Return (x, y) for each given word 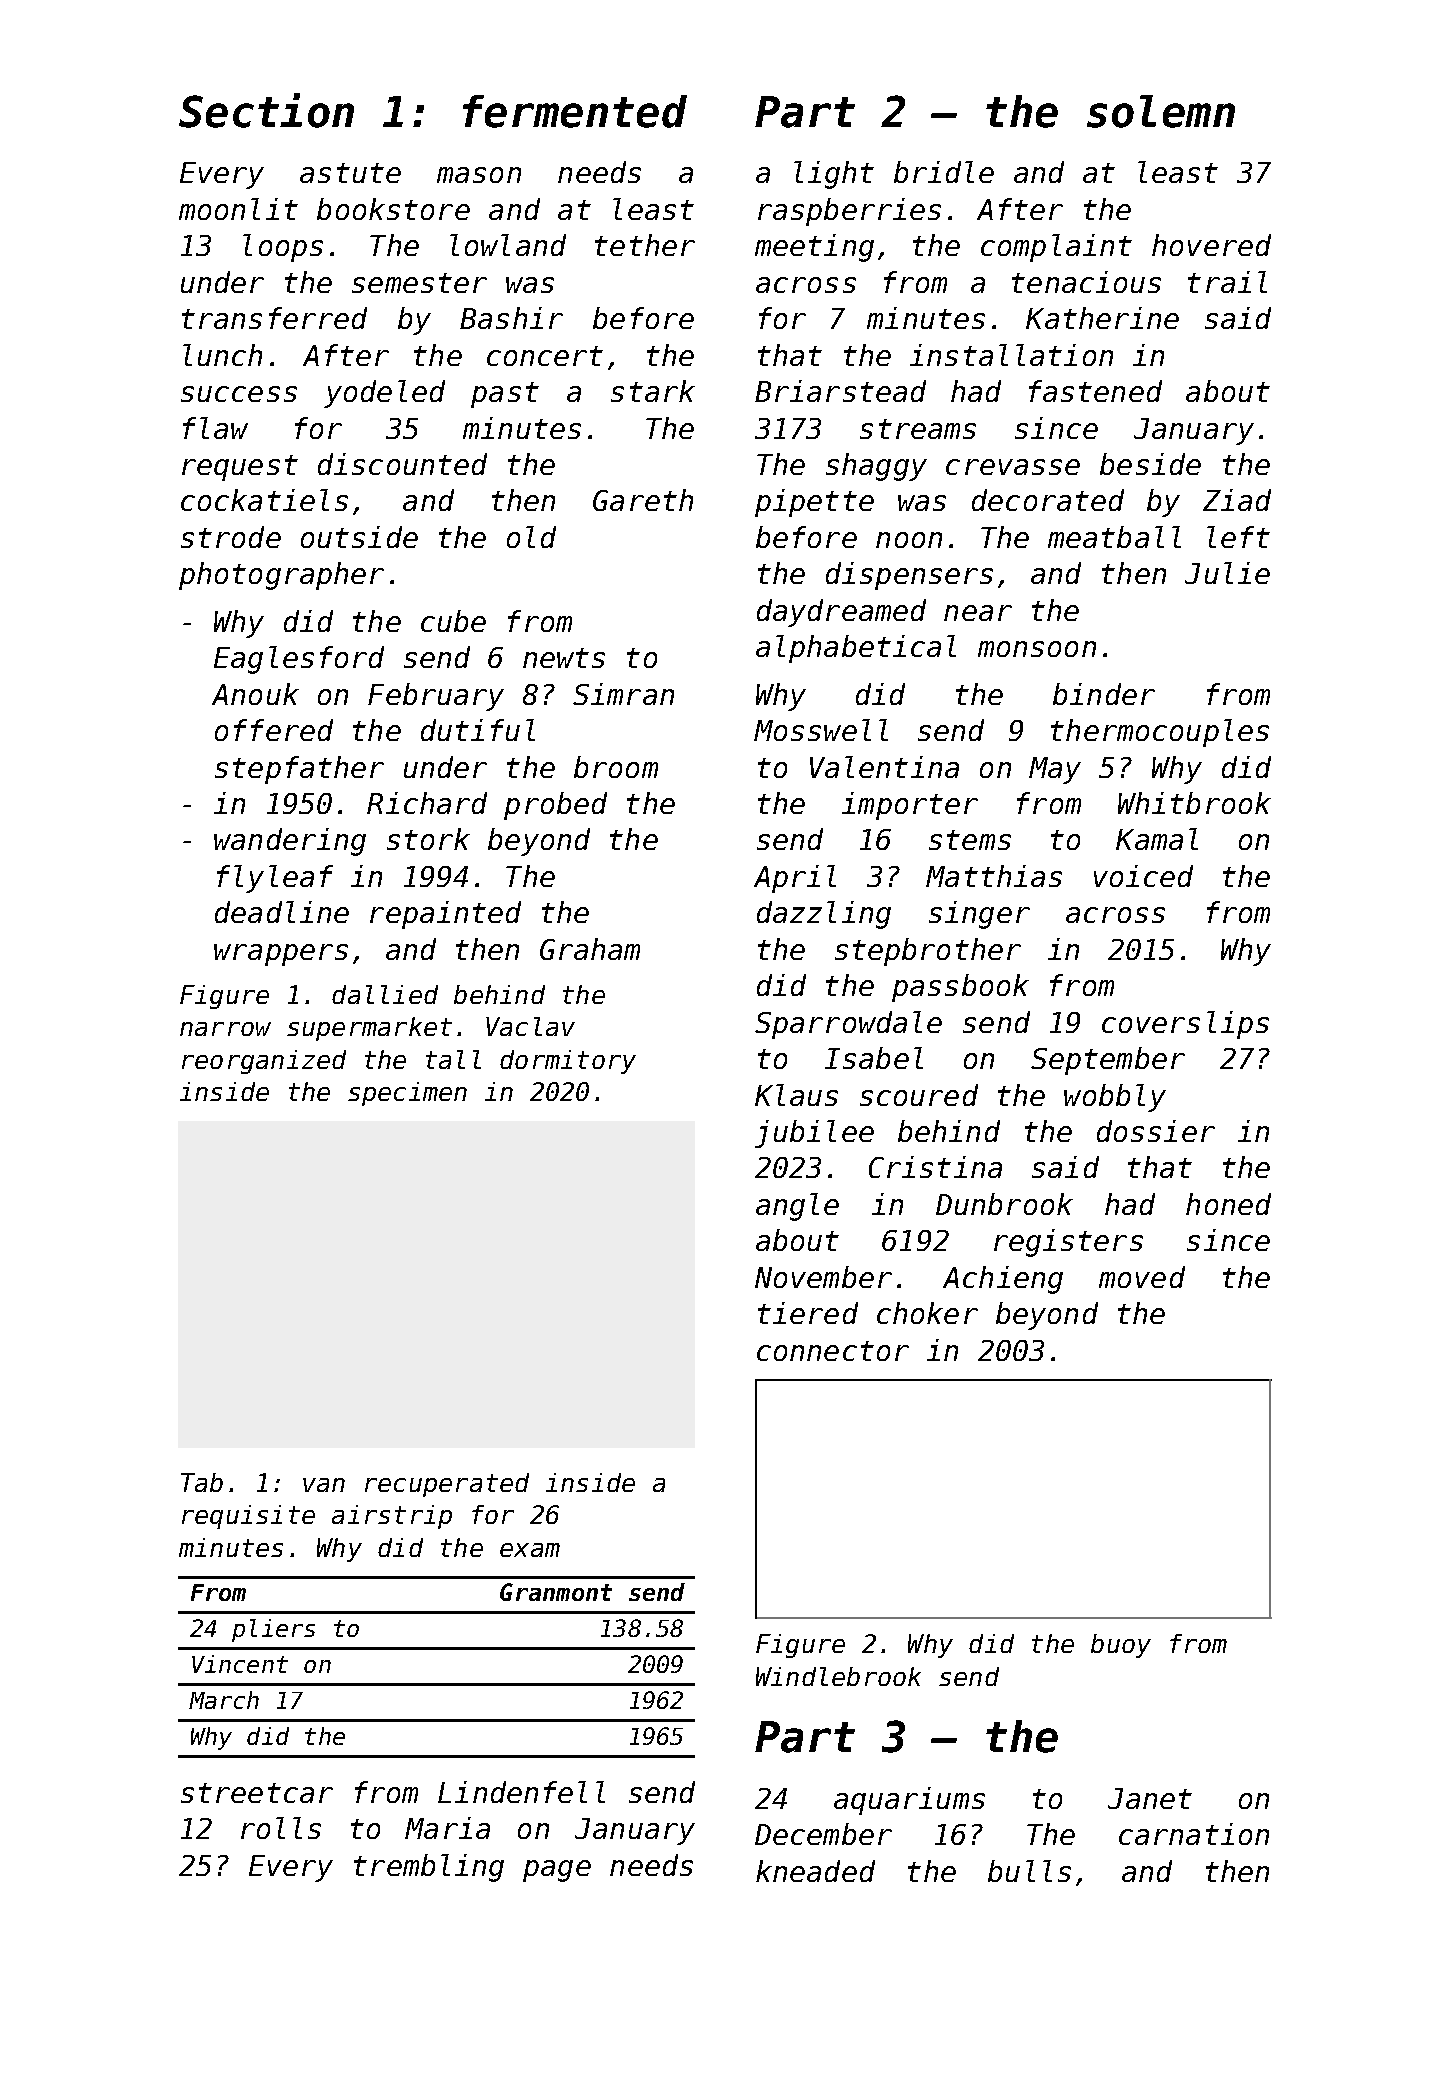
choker (927, 1313)
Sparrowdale (848, 1025)
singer (979, 915)
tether (645, 245)
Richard (427, 803)
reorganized (264, 1062)
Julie (1227, 573)
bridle (944, 172)
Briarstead (840, 391)
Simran (623, 694)
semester (419, 283)
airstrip (392, 1517)
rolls (281, 1828)
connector (833, 1351)
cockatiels (264, 500)
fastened (1095, 391)
